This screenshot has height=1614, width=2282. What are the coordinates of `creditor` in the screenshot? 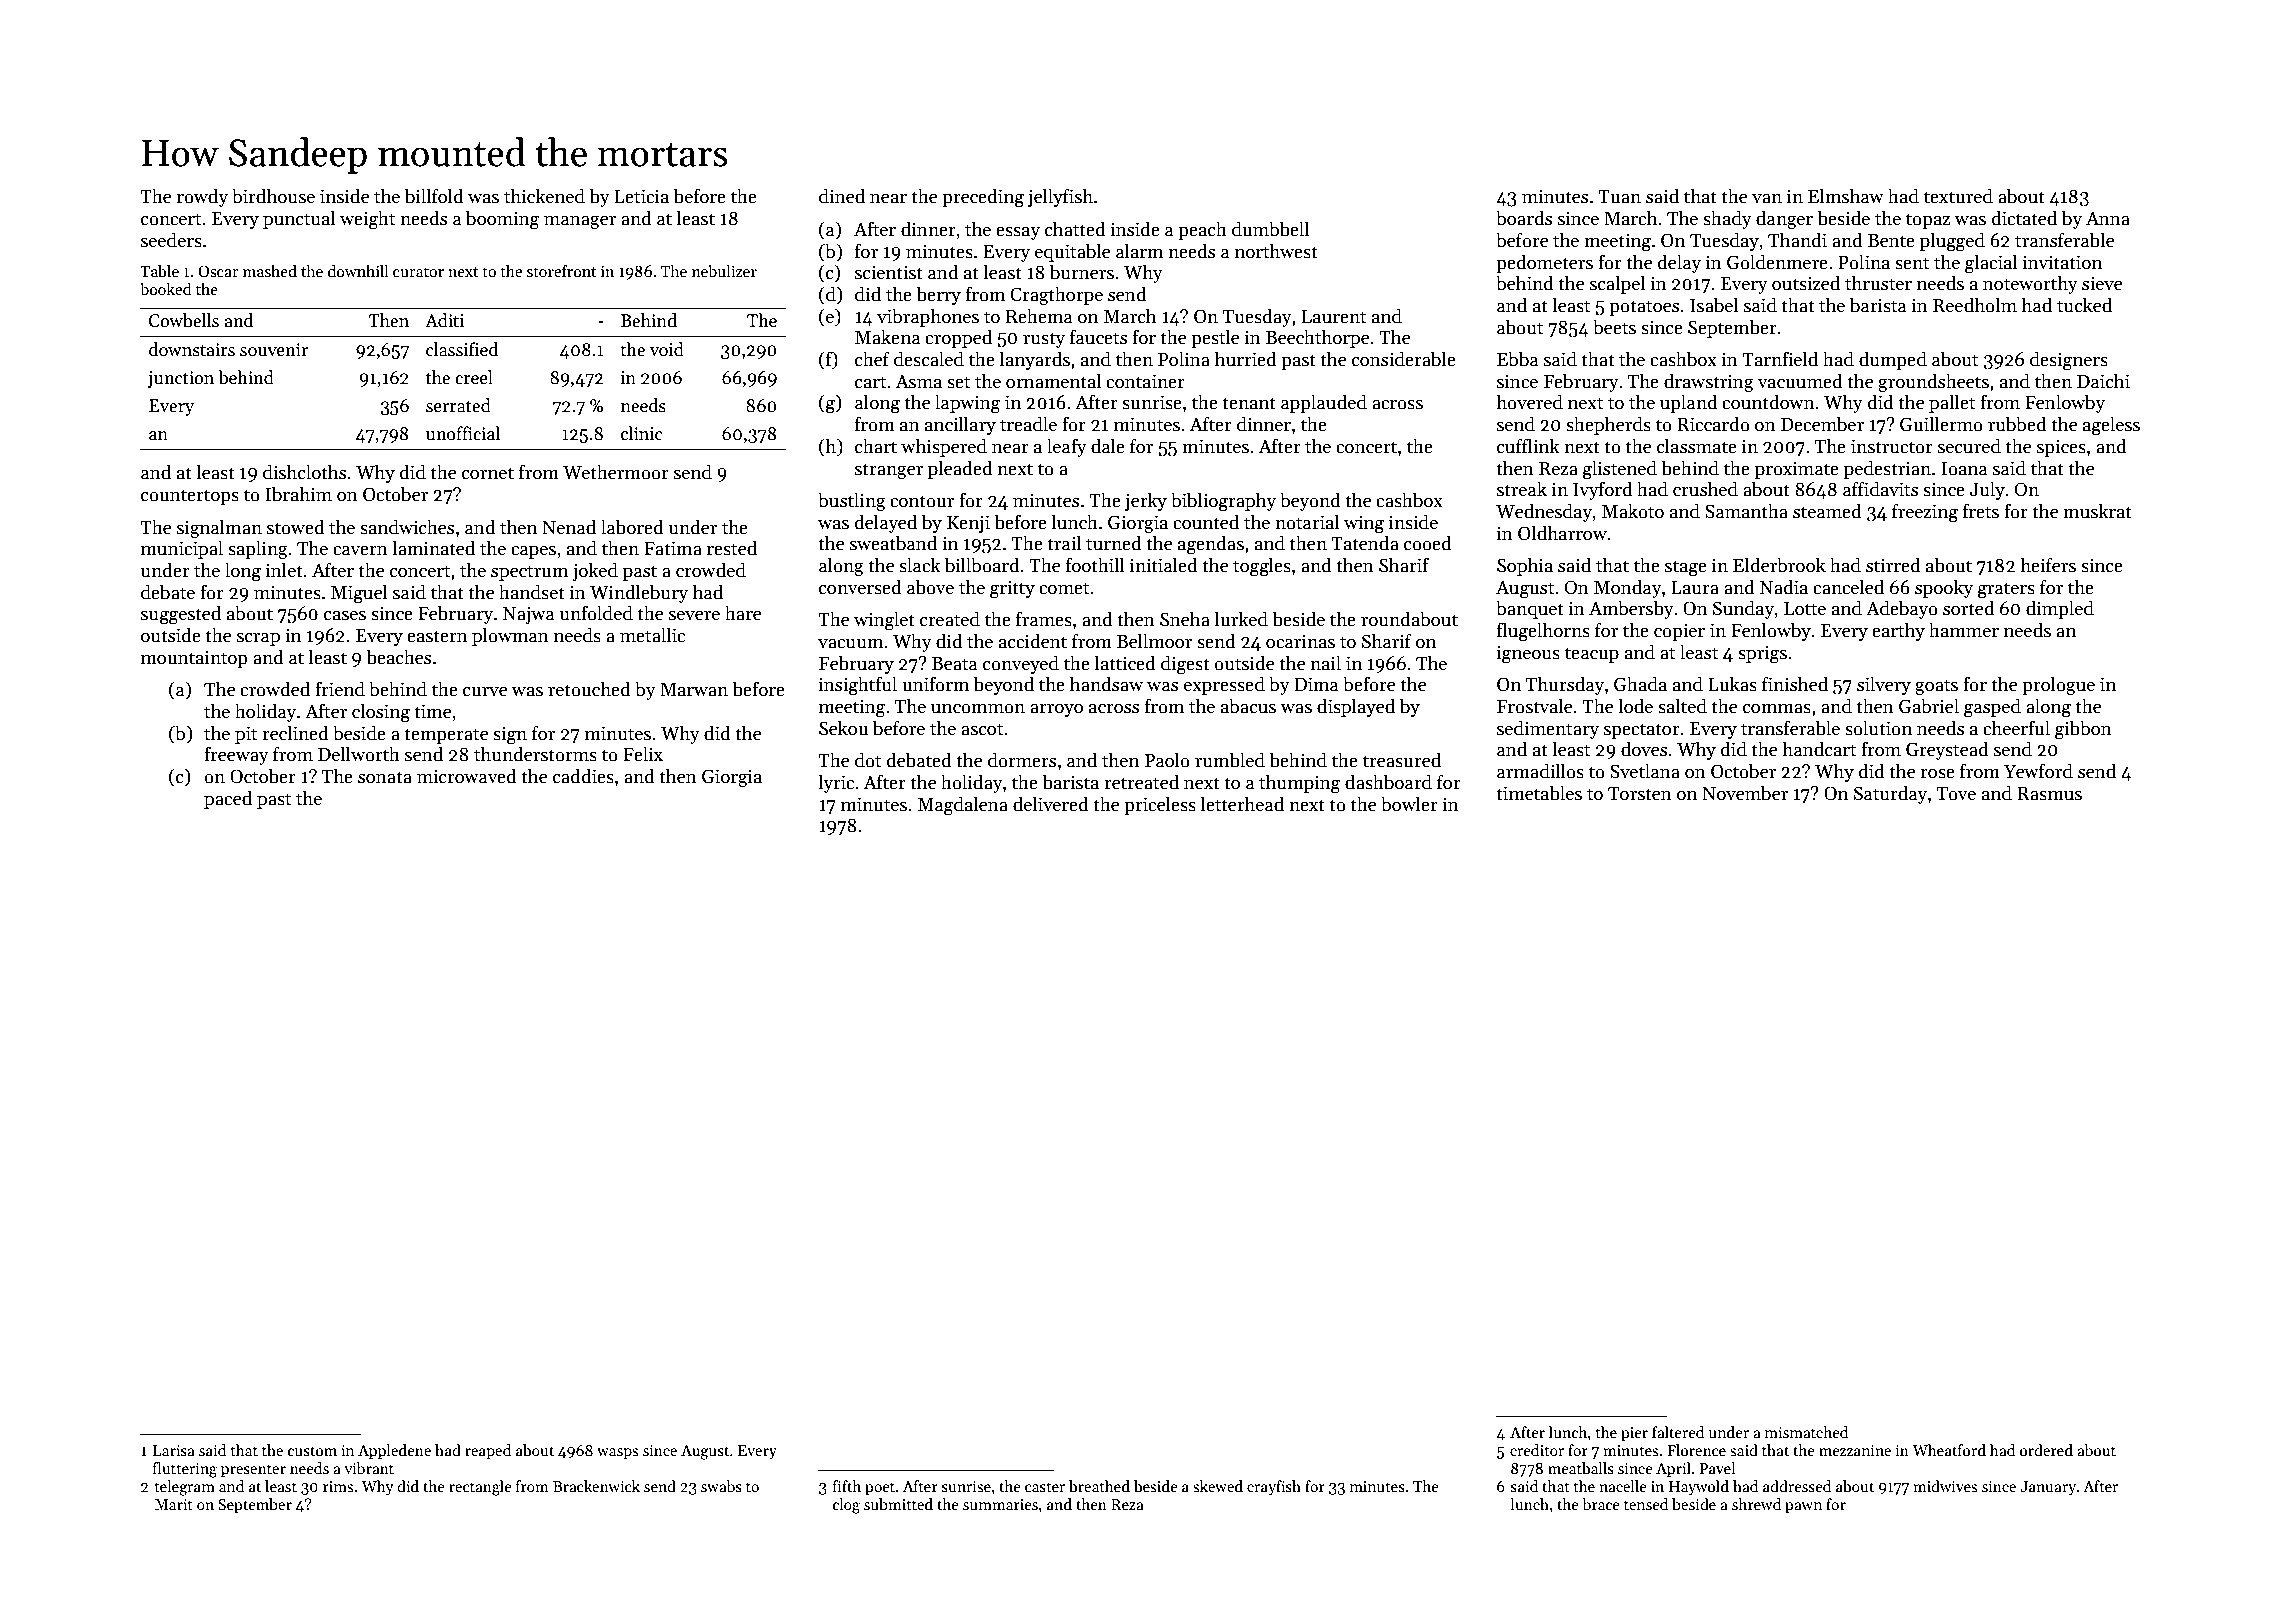 It's located at (1537, 1450).
